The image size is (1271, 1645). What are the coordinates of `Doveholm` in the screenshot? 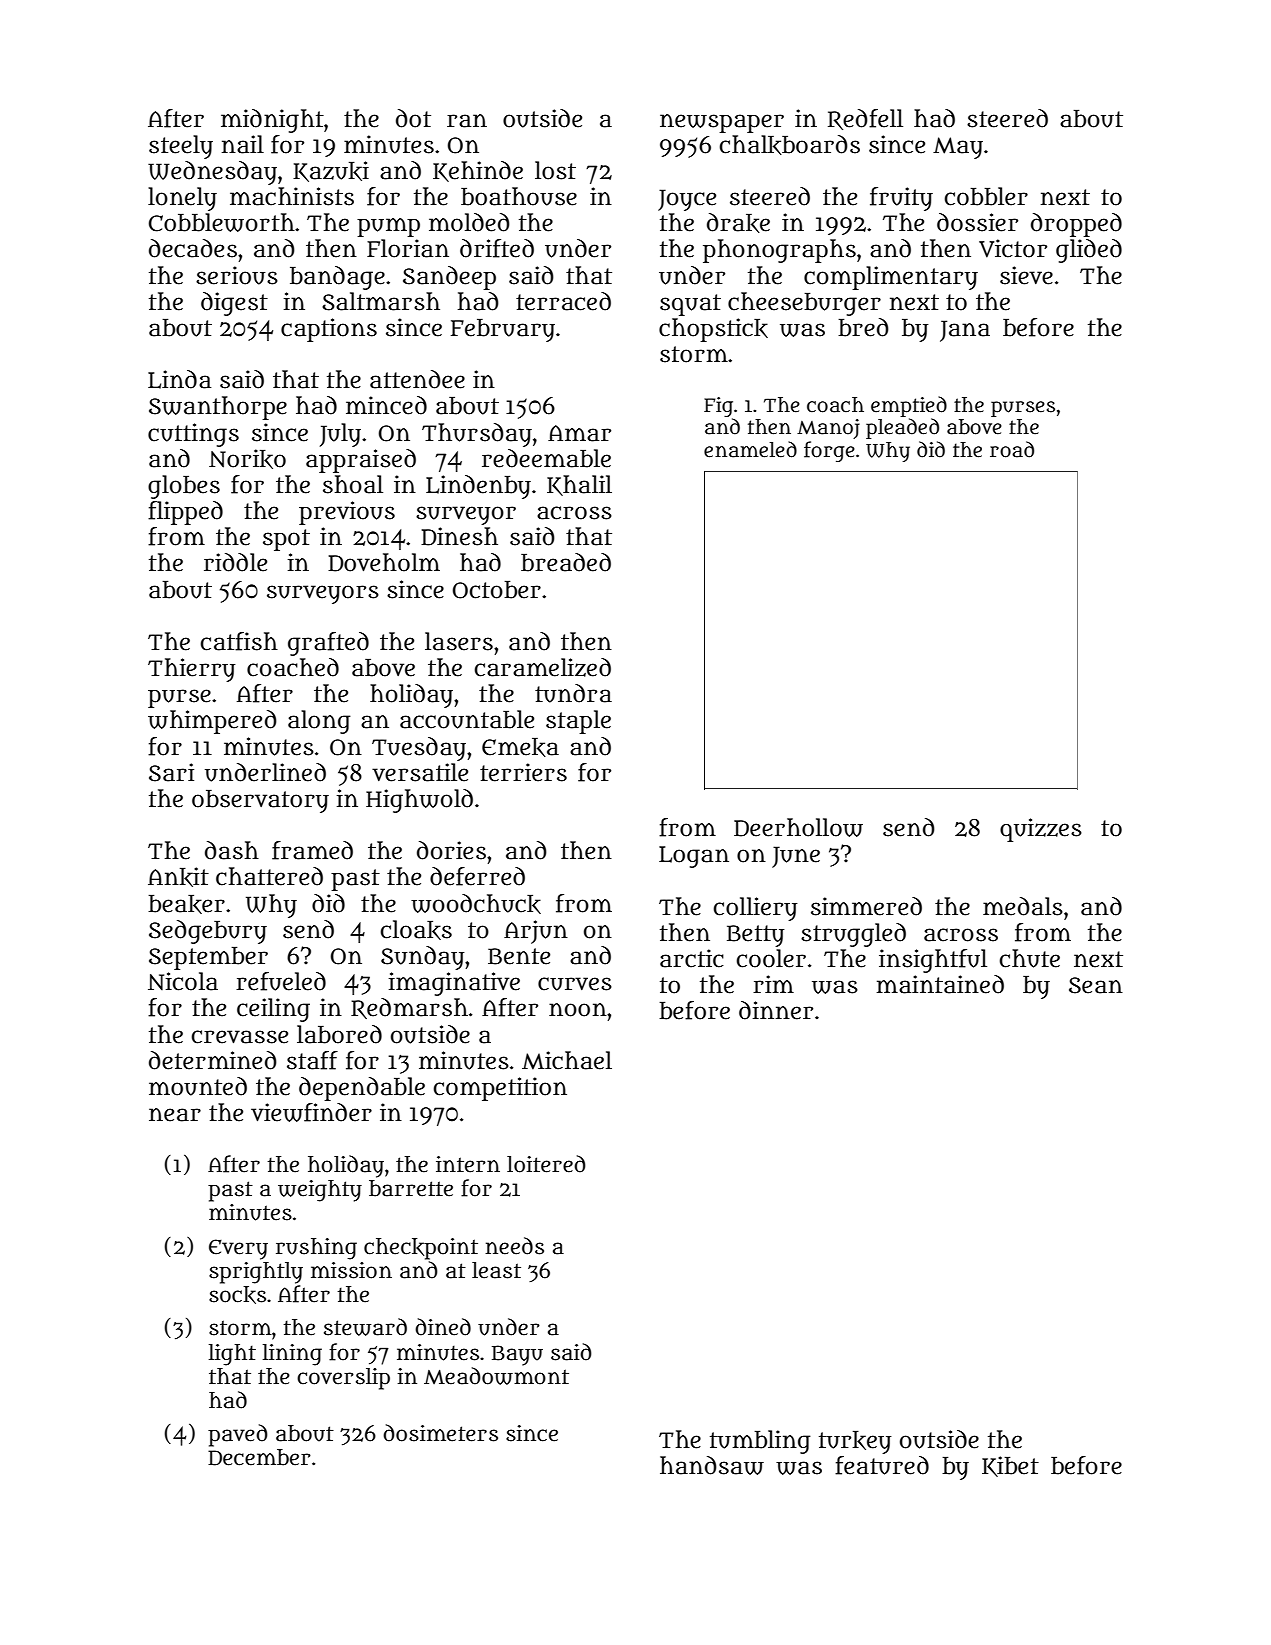 It's located at (384, 562).
